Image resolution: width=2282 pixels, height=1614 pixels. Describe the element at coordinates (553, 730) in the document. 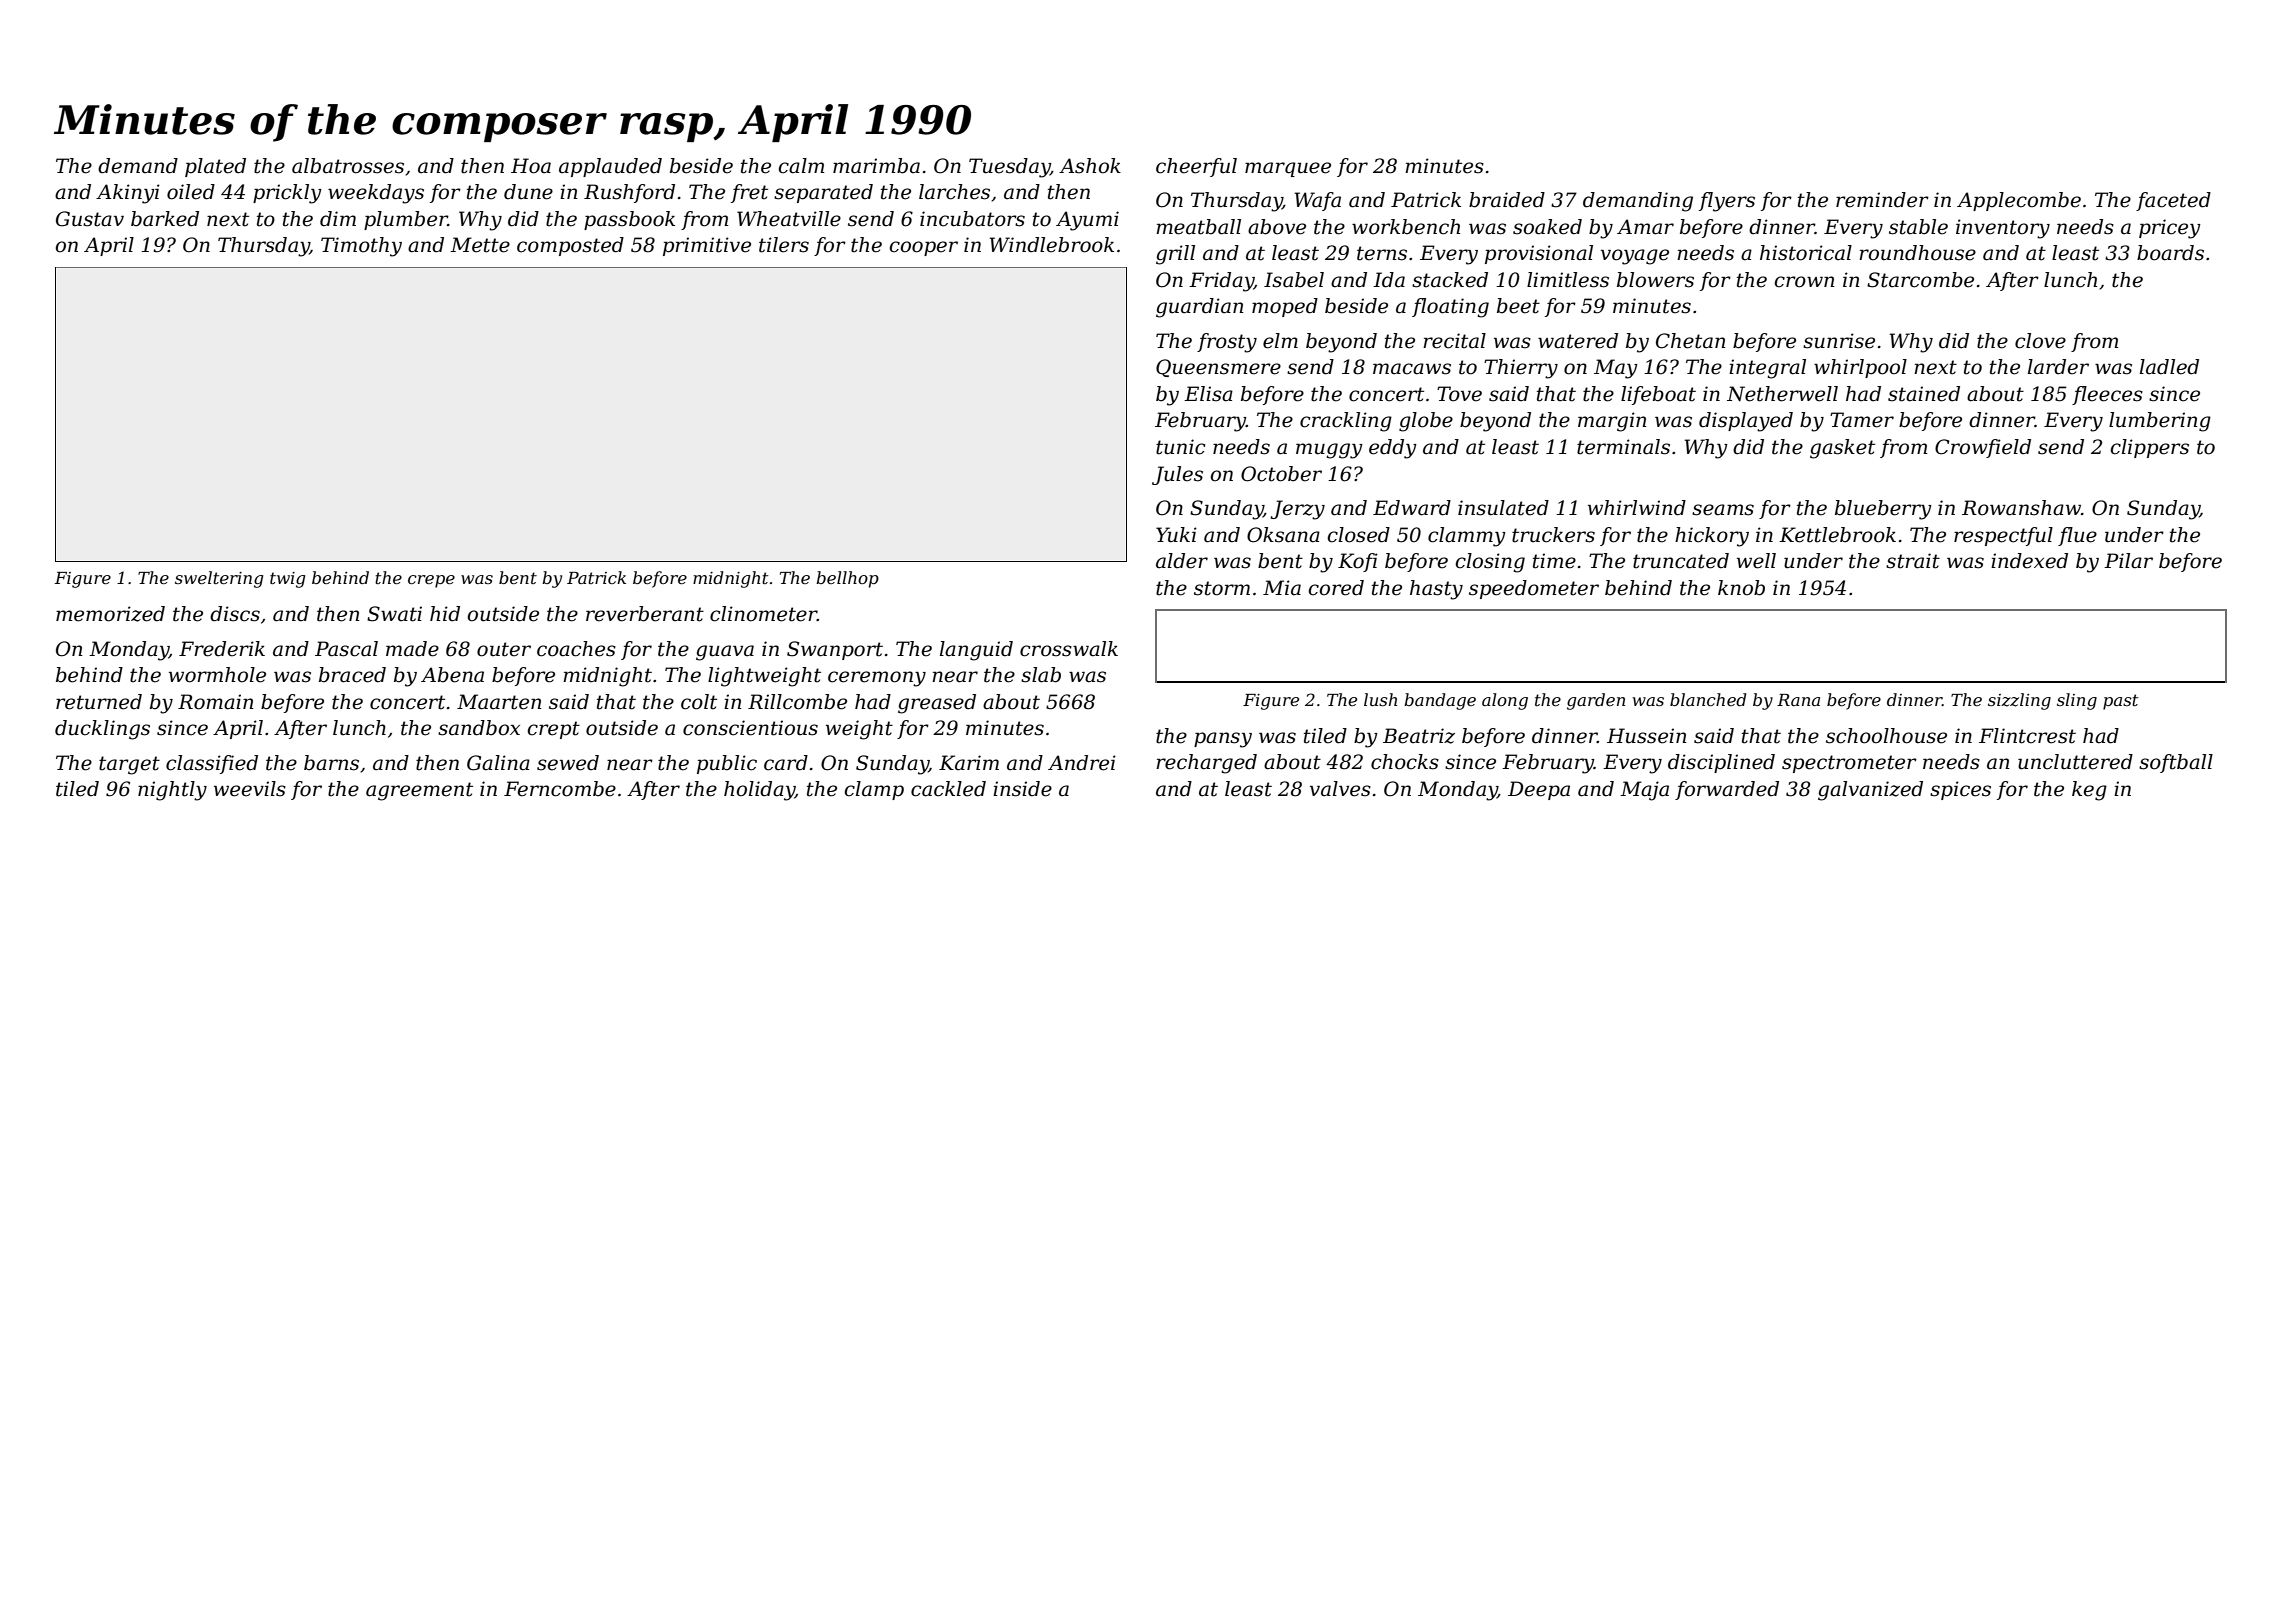

I see `crept` at that location.
